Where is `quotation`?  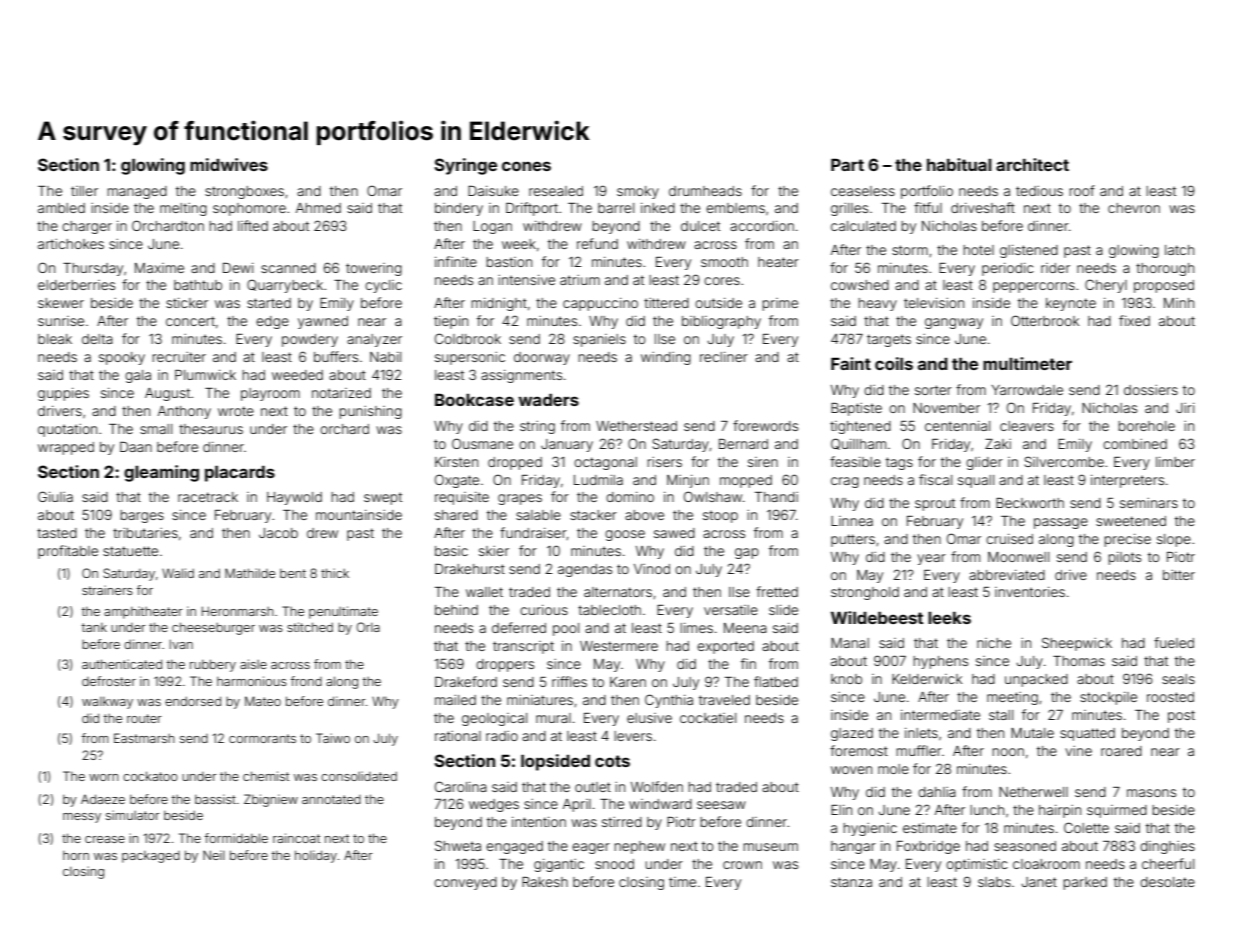
quotation is located at coordinates (67, 430).
